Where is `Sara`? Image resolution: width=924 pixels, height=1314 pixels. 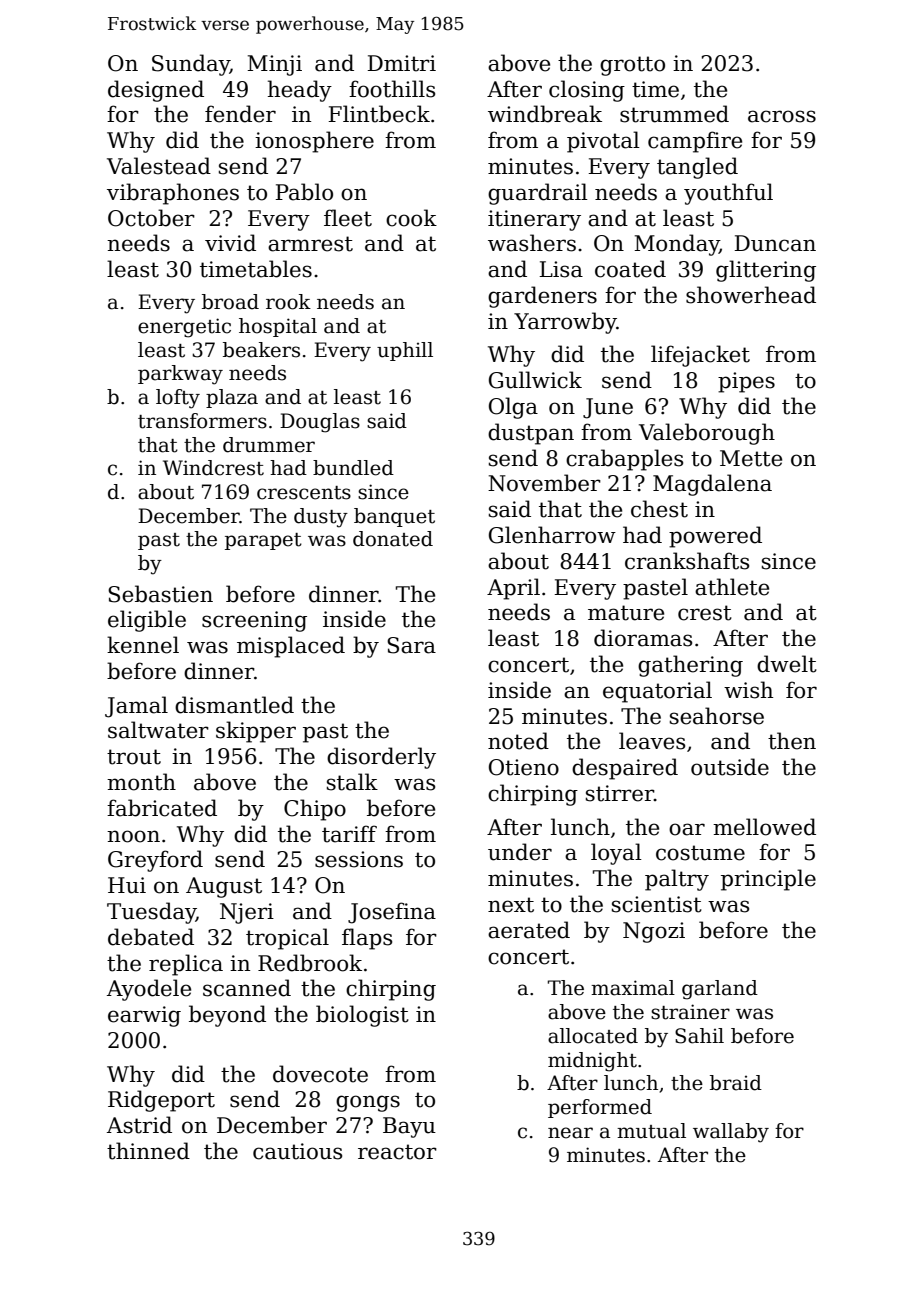
Sara is located at coordinates (411, 645).
